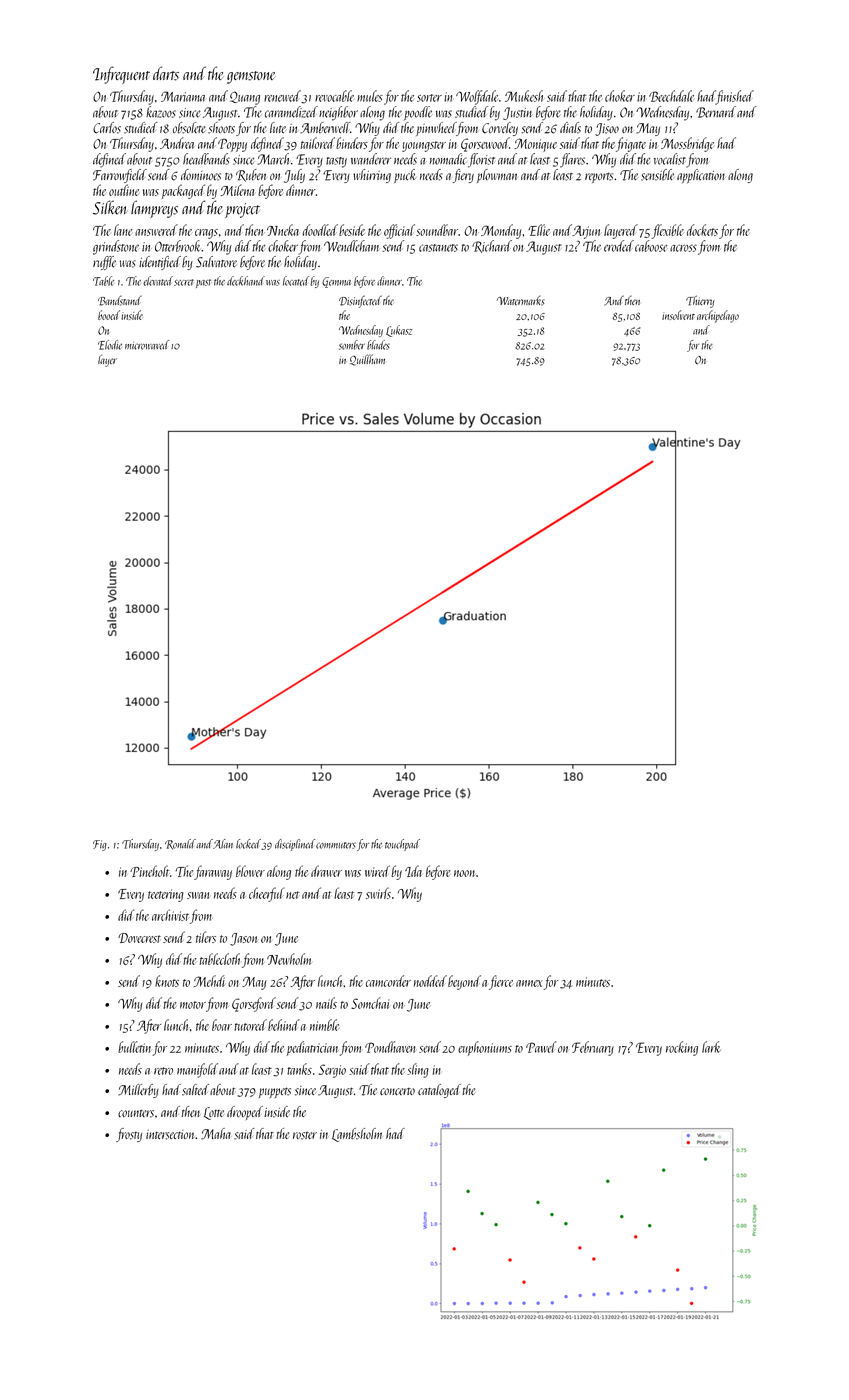  What do you see at coordinates (521, 300) in the screenshot?
I see `Watermarks` at bounding box center [521, 300].
